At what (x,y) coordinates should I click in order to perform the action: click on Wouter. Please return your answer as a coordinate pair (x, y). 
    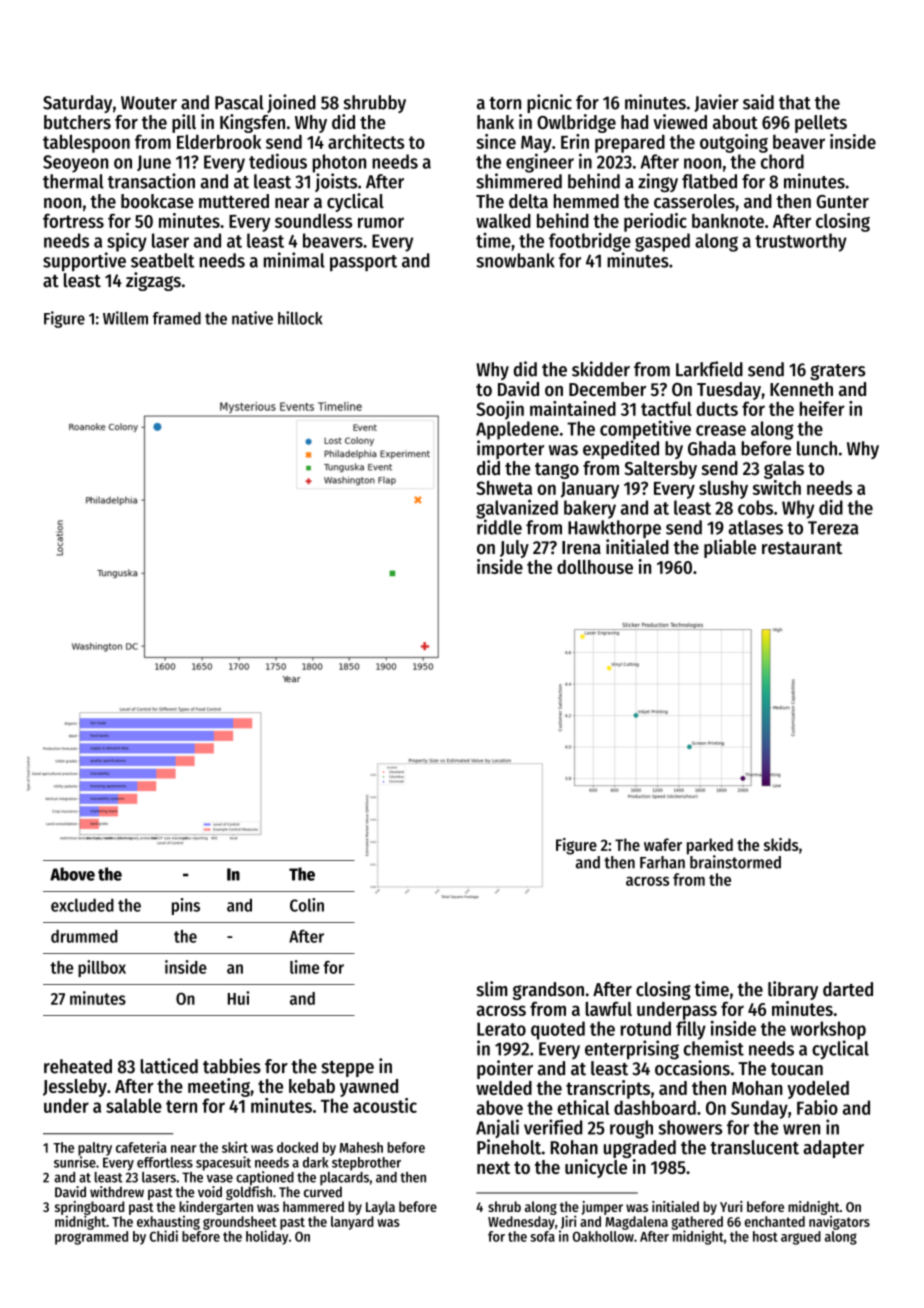
    Looking at the image, I should click on (149, 103).
